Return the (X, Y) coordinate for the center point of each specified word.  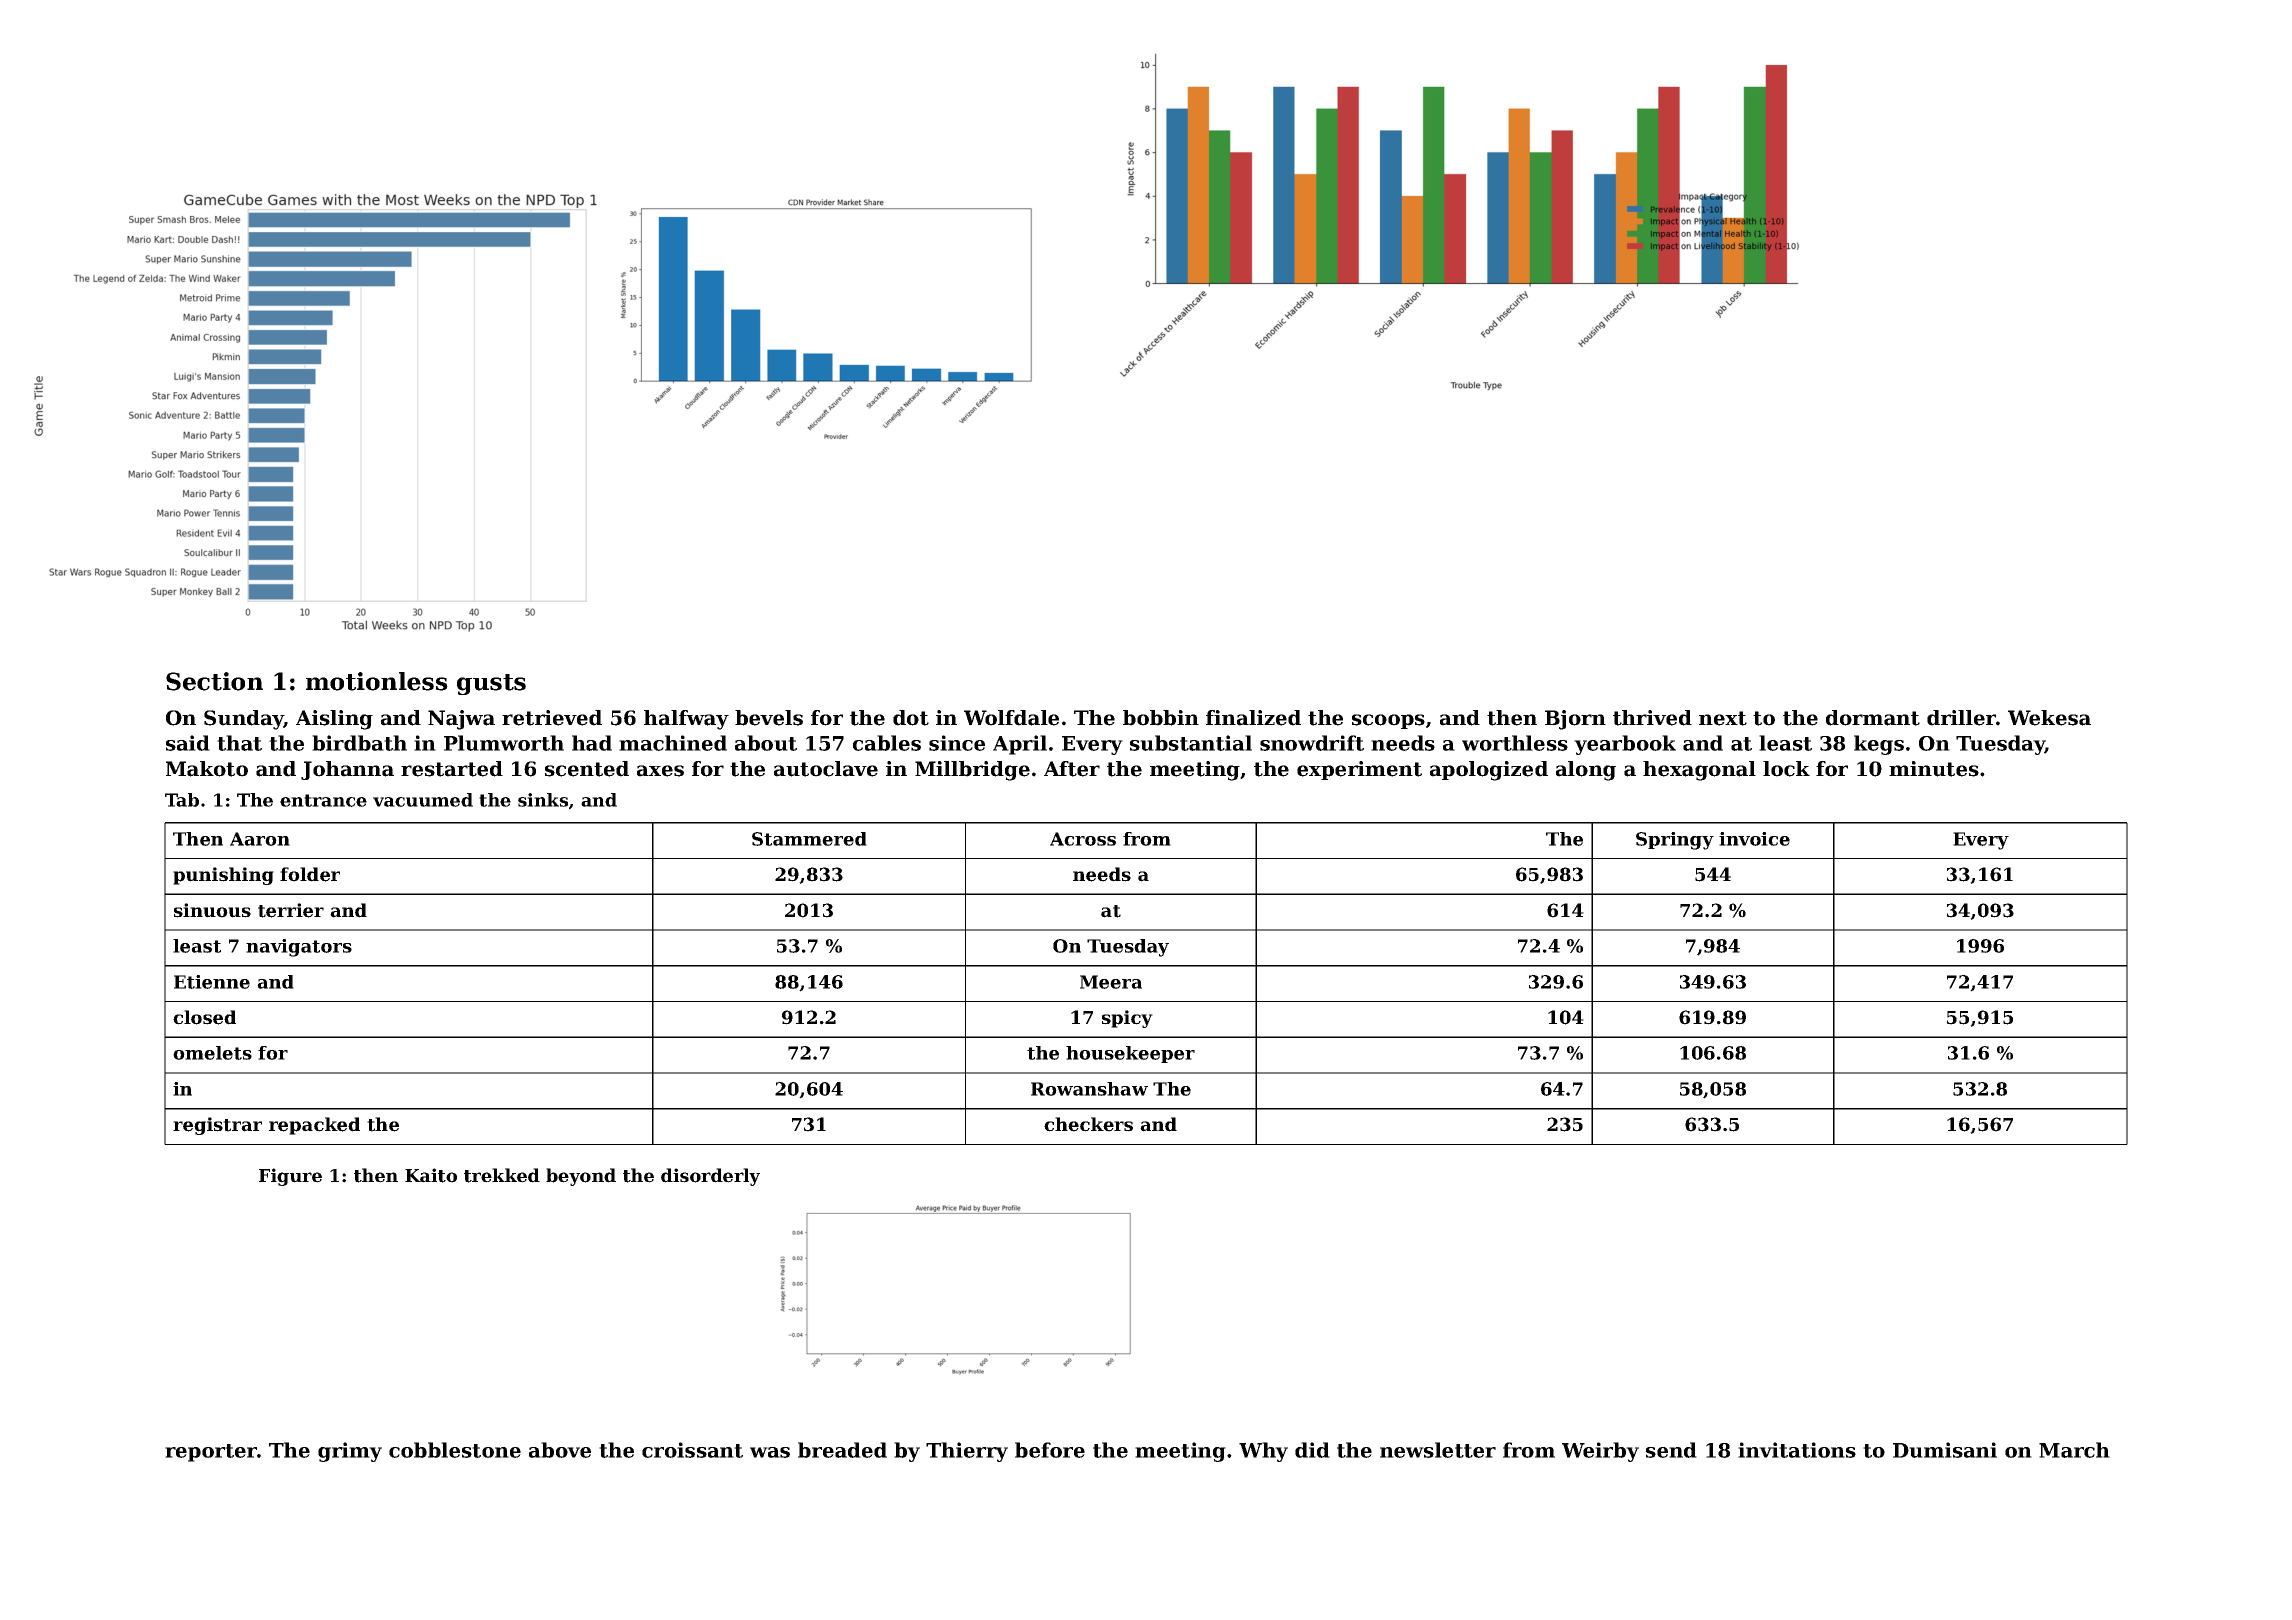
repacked (314, 1126)
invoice (1754, 839)
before (1050, 1450)
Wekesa (2049, 718)
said (188, 743)
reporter (211, 1453)
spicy (1127, 1019)
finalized (1253, 718)
